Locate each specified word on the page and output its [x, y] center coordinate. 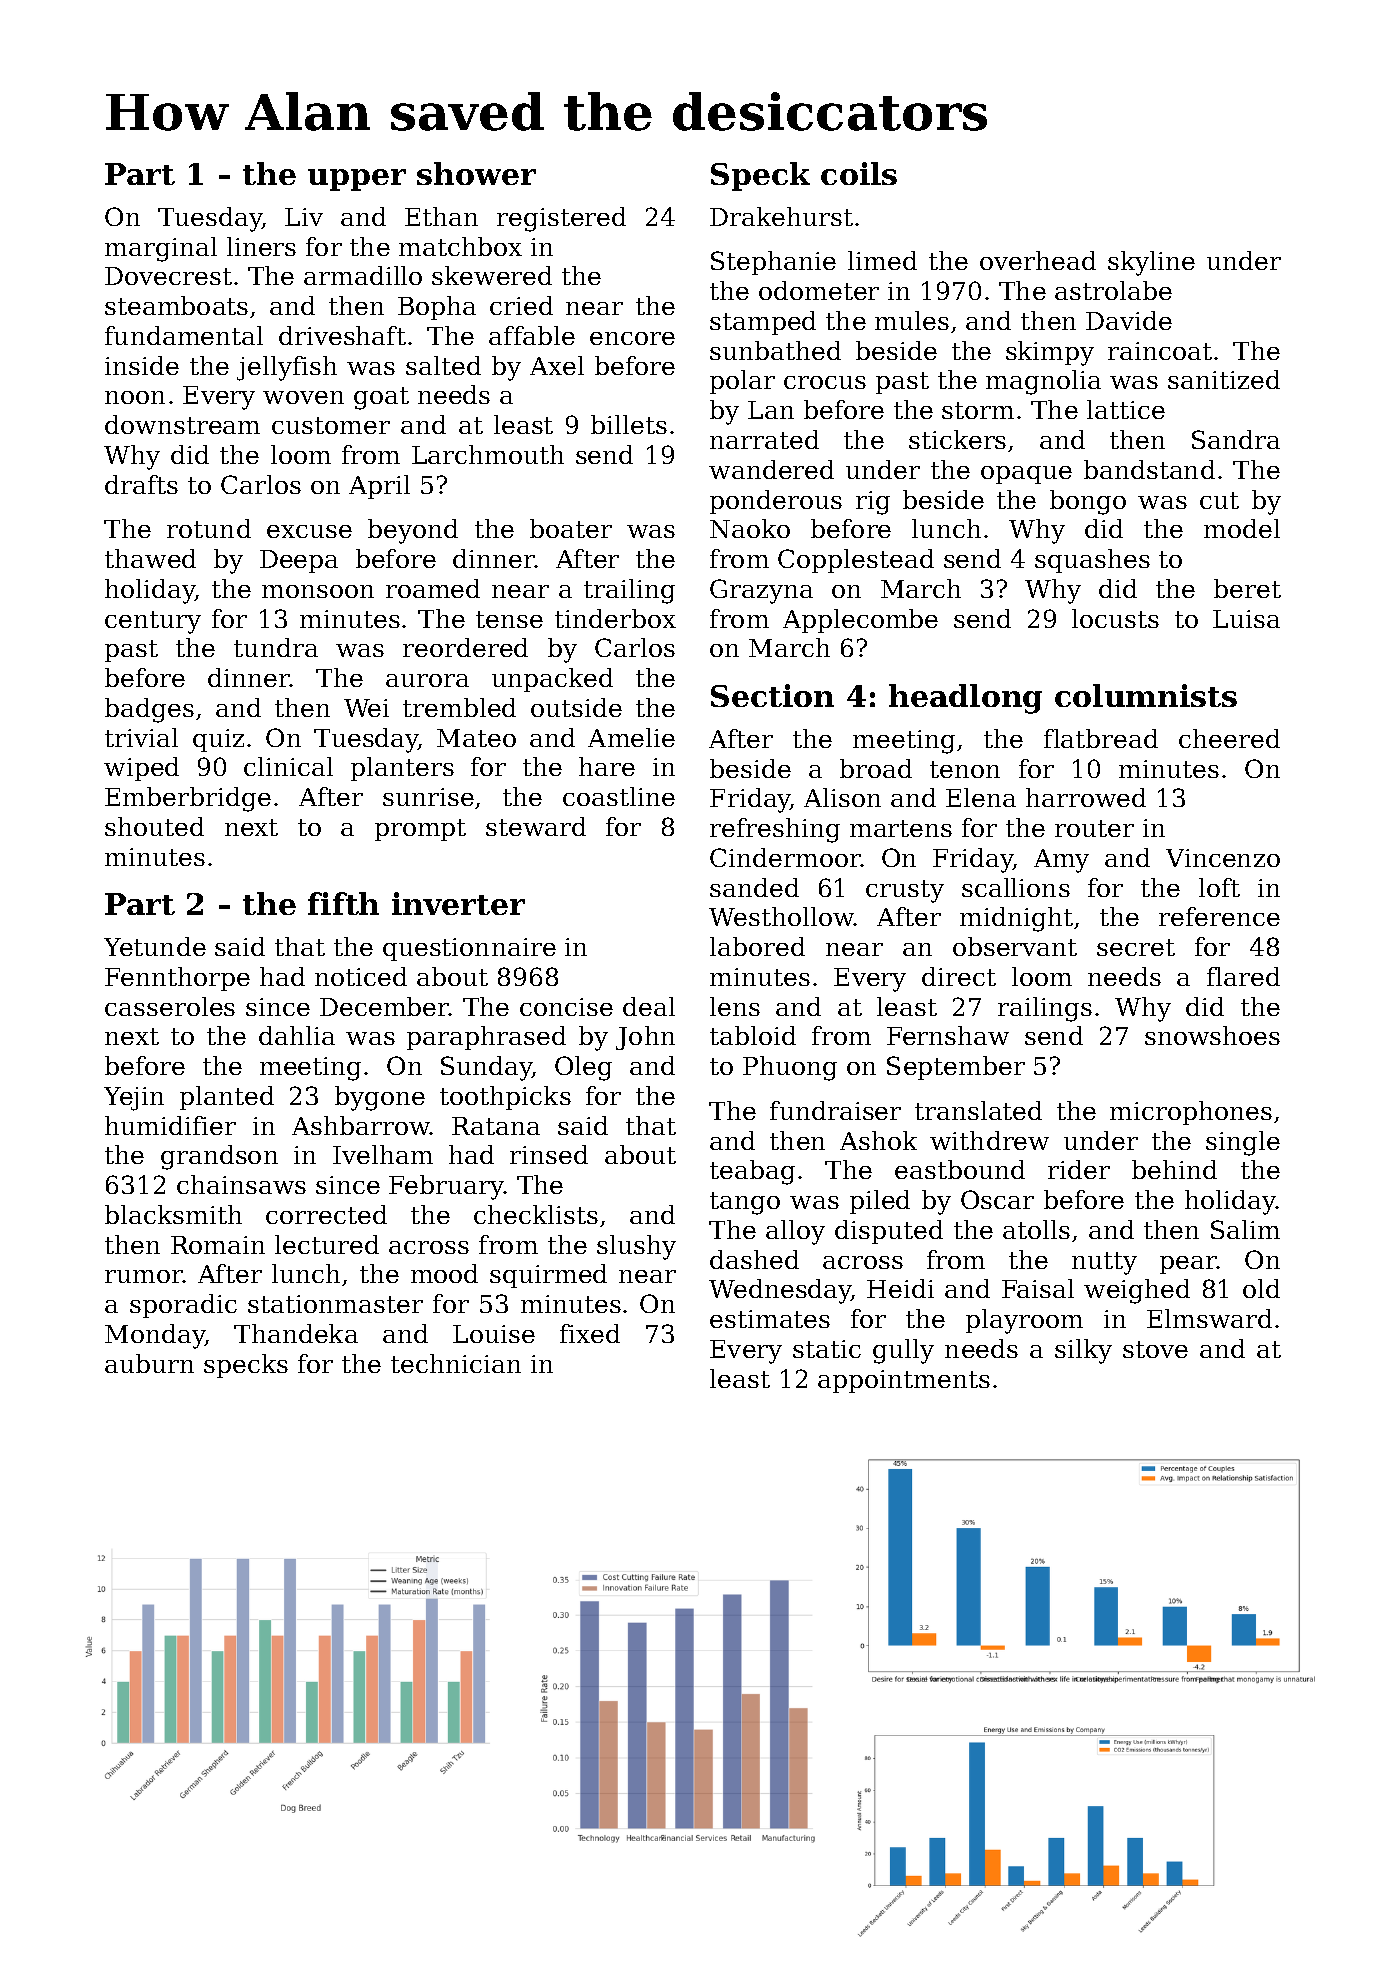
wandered [771, 469]
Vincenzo [1223, 858]
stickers [957, 439]
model [1242, 528]
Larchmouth [488, 454]
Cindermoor [785, 857]
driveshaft [342, 335]
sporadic [183, 1306]
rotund [209, 528]
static [827, 1349]
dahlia [297, 1035]
